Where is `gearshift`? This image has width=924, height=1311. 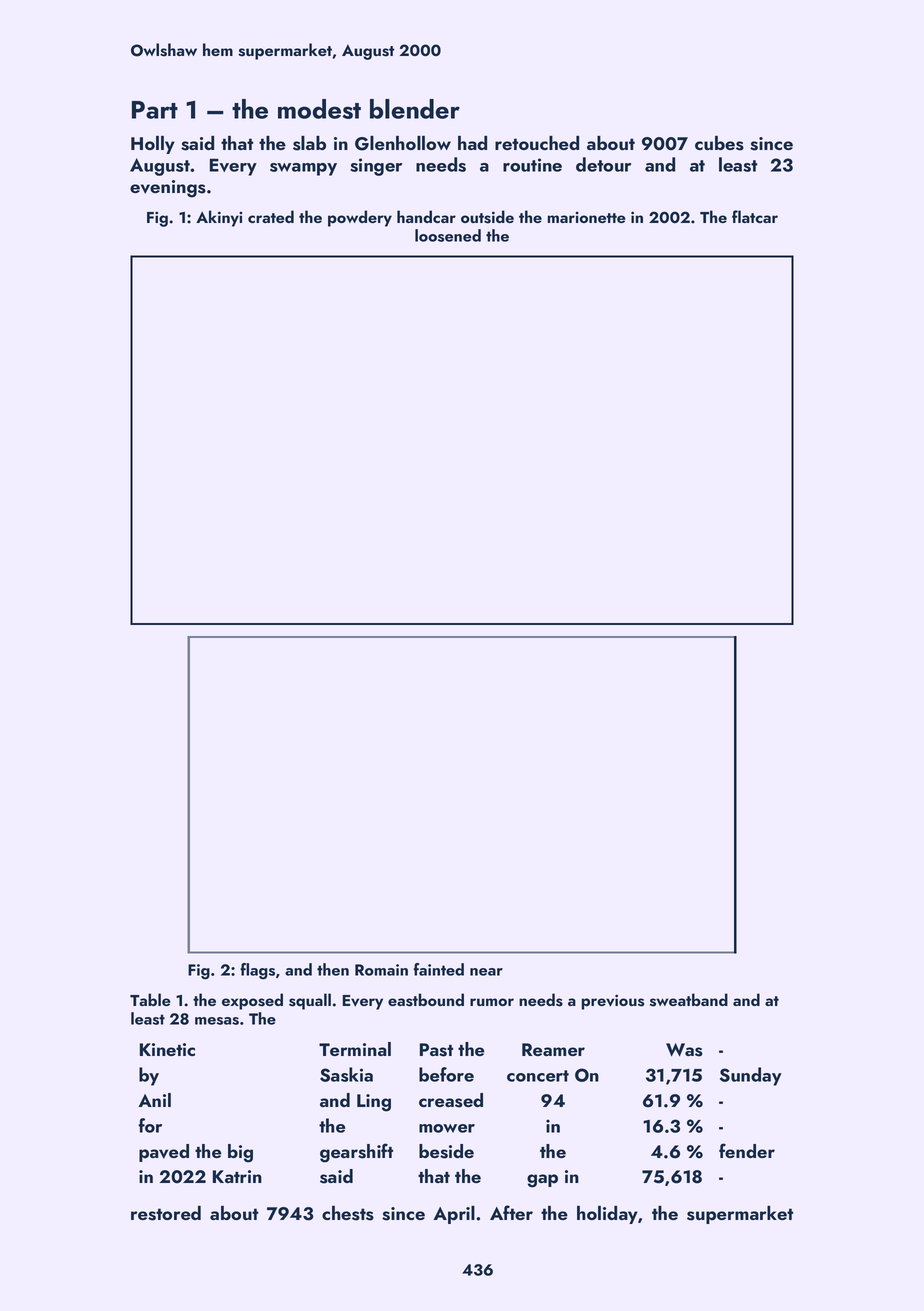
gearshift is located at coordinates (356, 1153).
